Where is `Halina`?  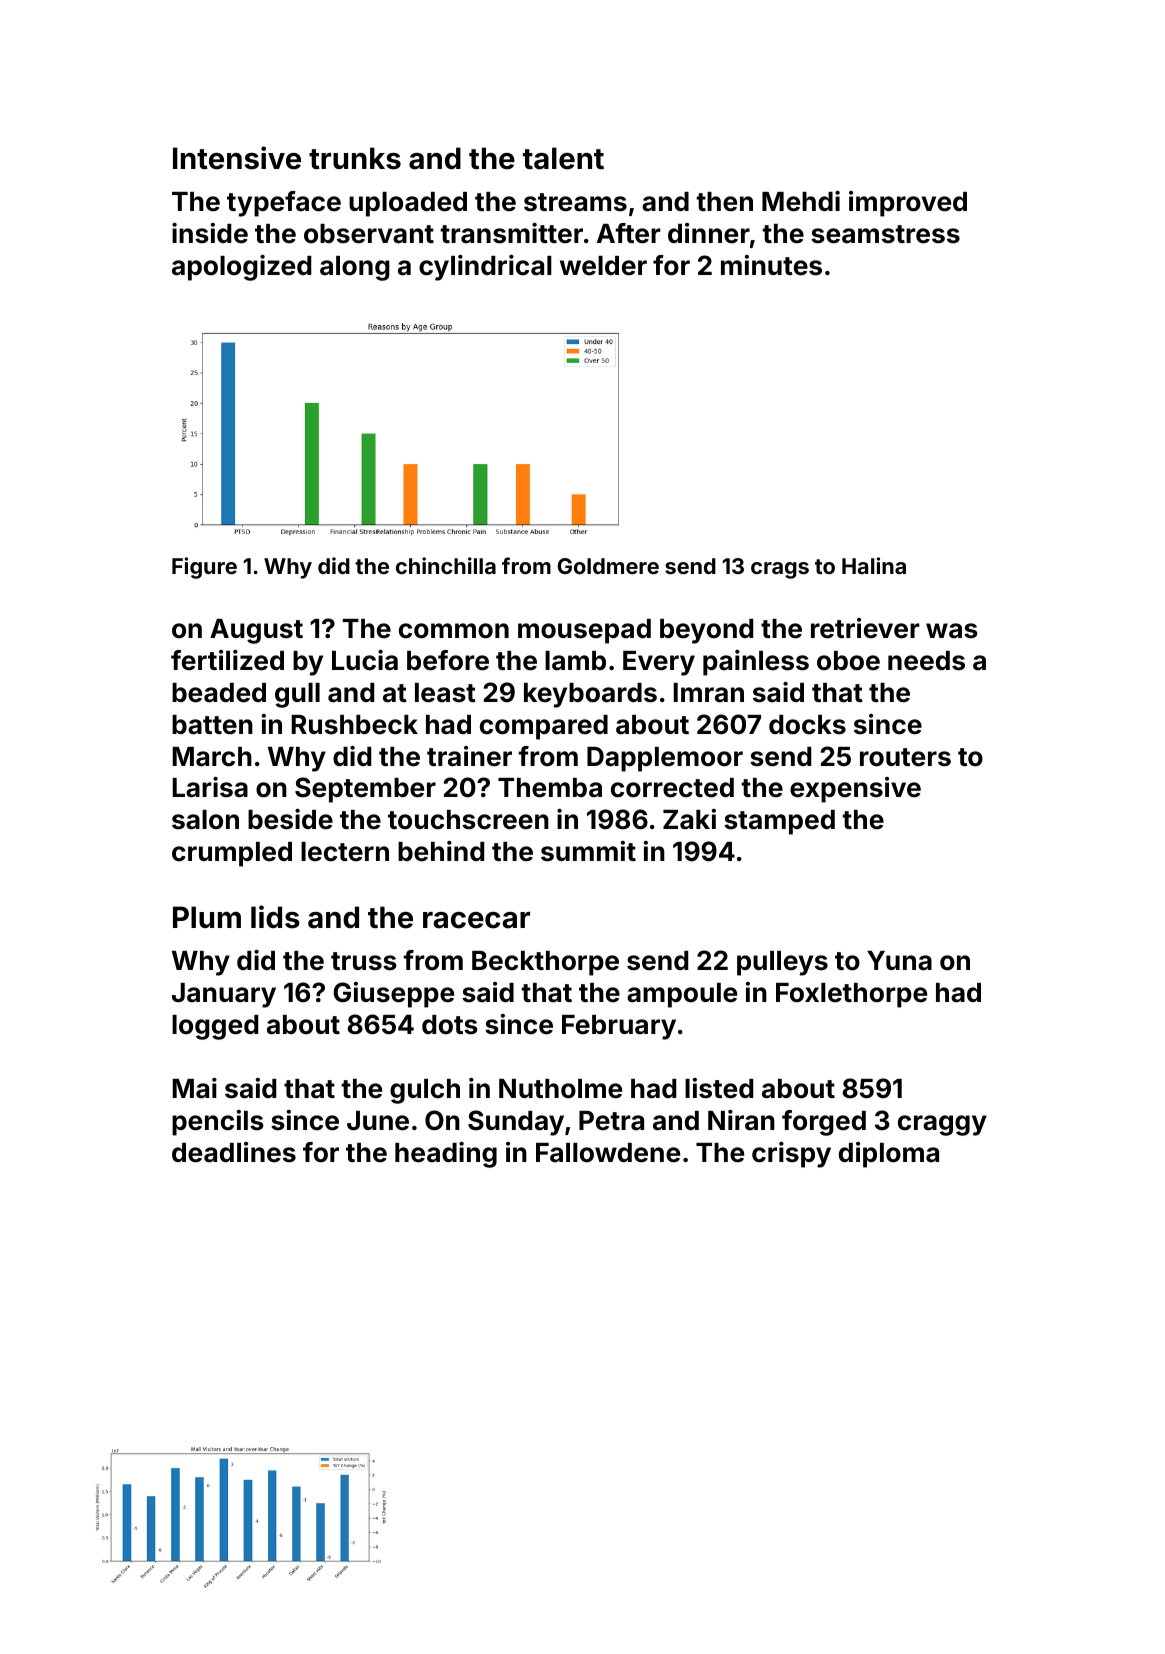 Halina is located at coordinates (874, 565).
